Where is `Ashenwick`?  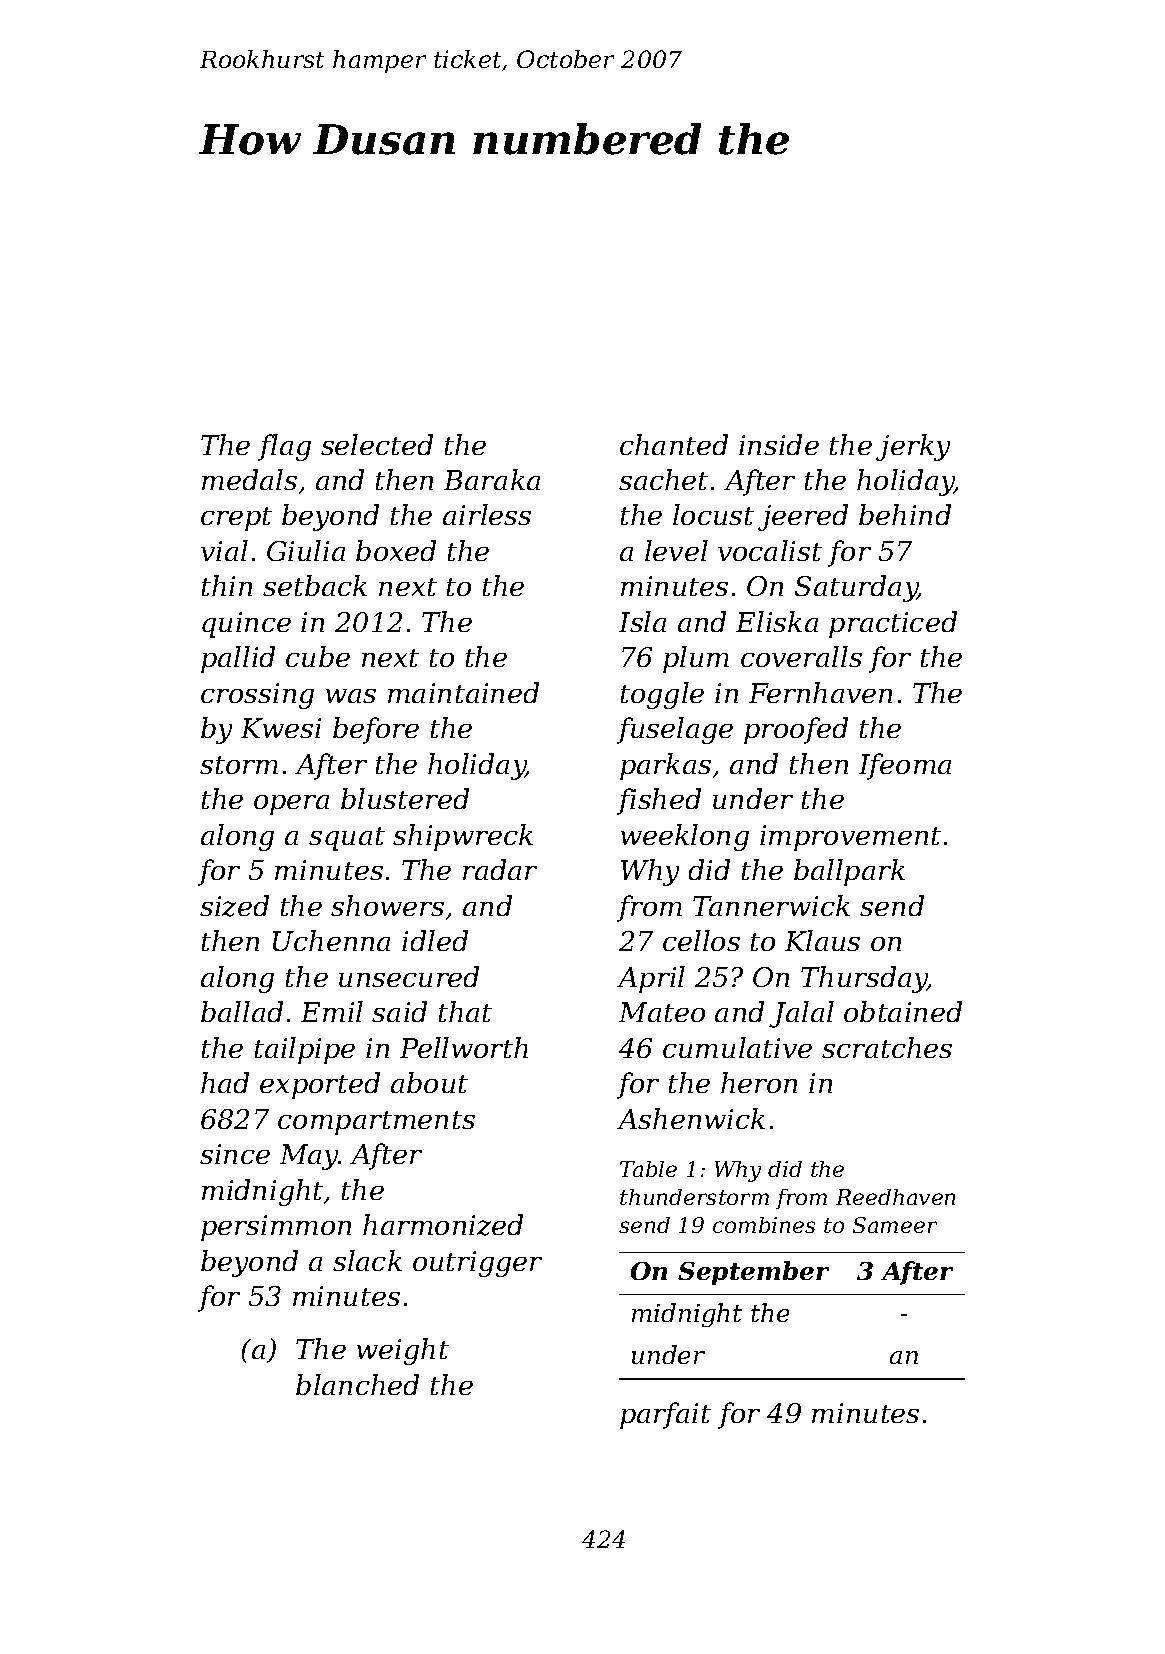 Ashenwick is located at coordinates (691, 1118).
